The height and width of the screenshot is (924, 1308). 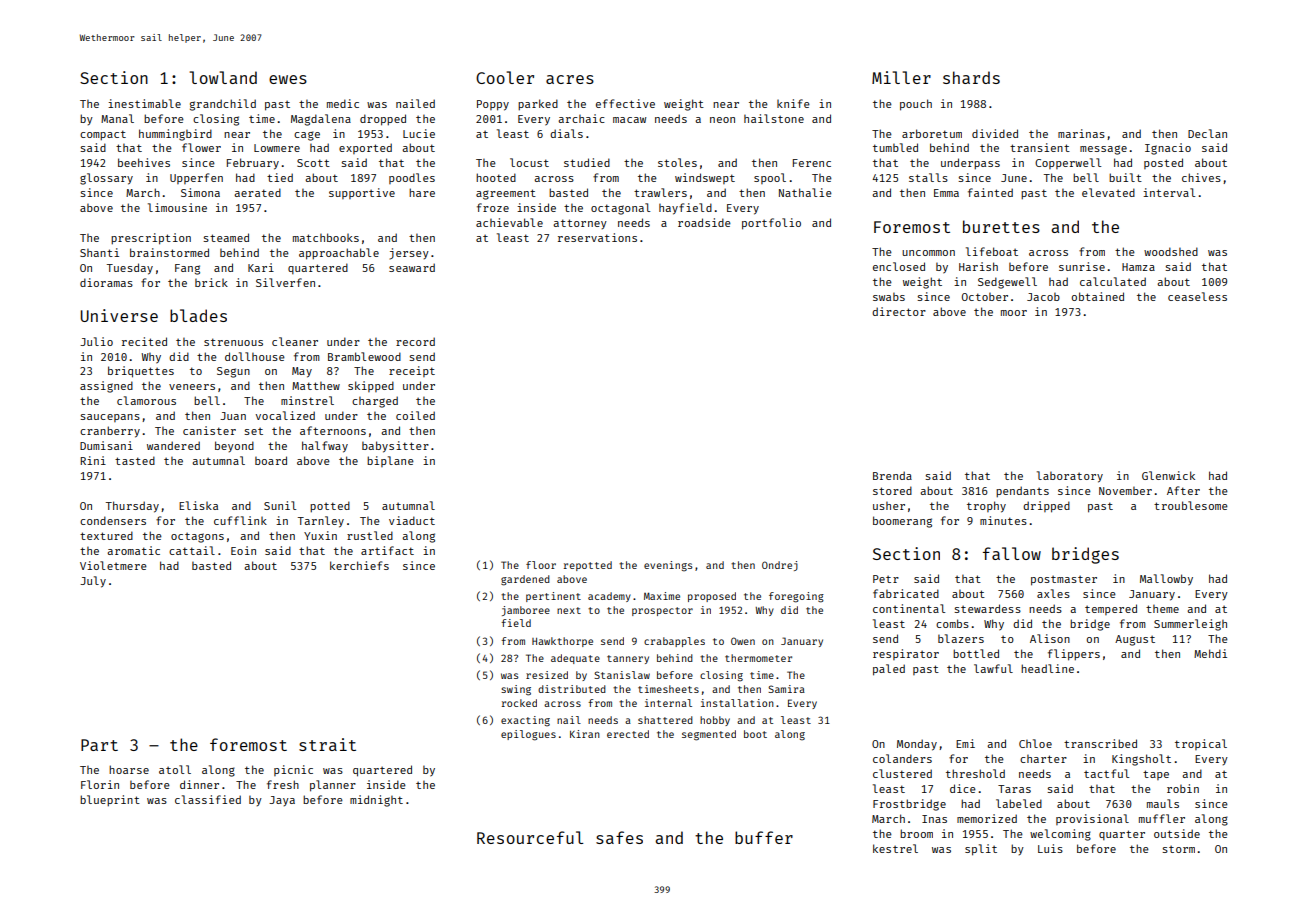 What do you see at coordinates (321, 522) in the screenshot?
I see `Tarnley` at bounding box center [321, 522].
